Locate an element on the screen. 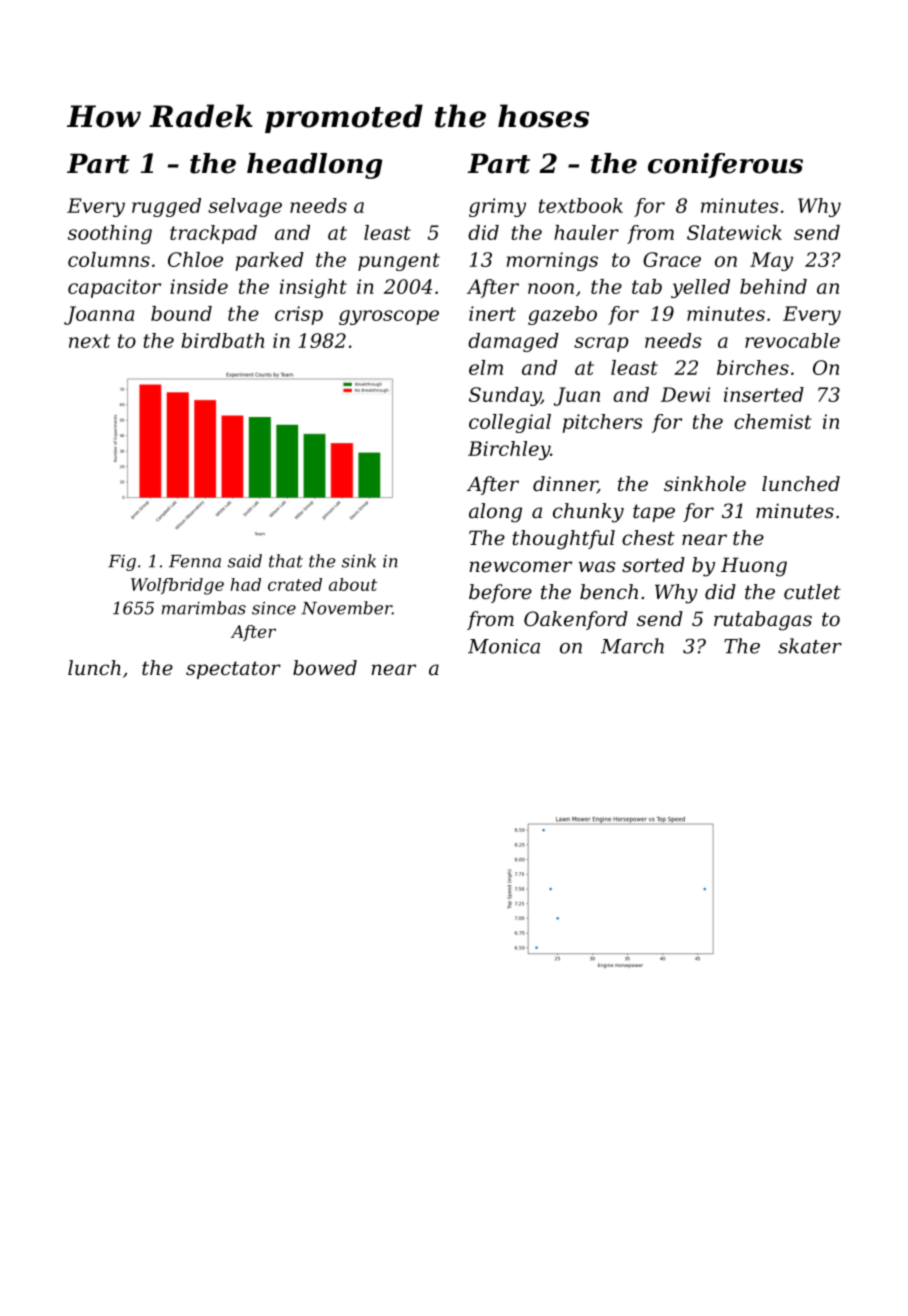  dinner is located at coordinates (565, 485).
